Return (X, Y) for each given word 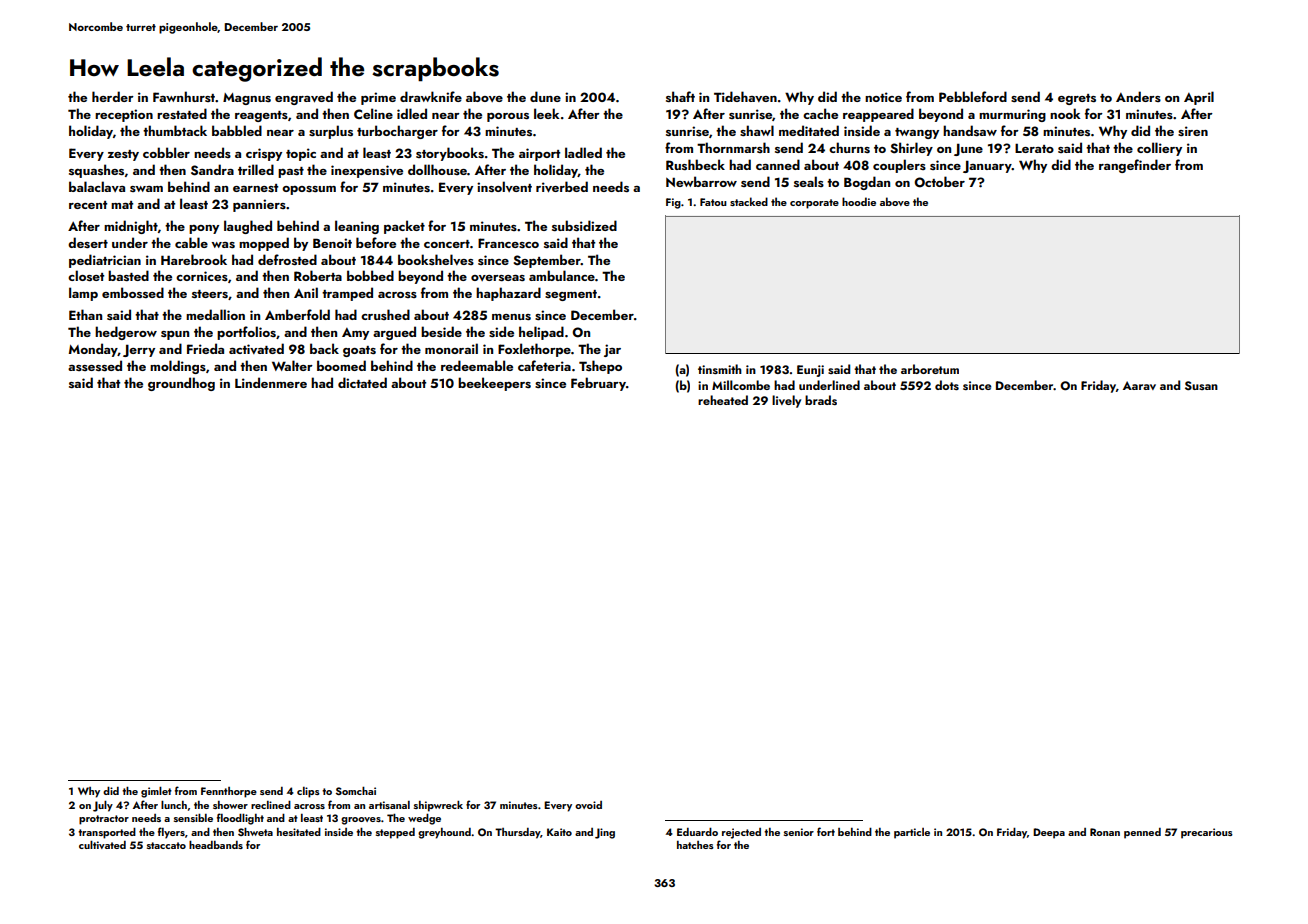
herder (113, 96)
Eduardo (697, 831)
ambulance (562, 275)
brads (821, 400)
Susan (1201, 385)
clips (308, 792)
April (1199, 98)
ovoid (588, 805)
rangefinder (1135, 166)
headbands (216, 844)
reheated (723, 400)
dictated (362, 382)
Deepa (1049, 833)
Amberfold (297, 314)
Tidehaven (745, 96)
